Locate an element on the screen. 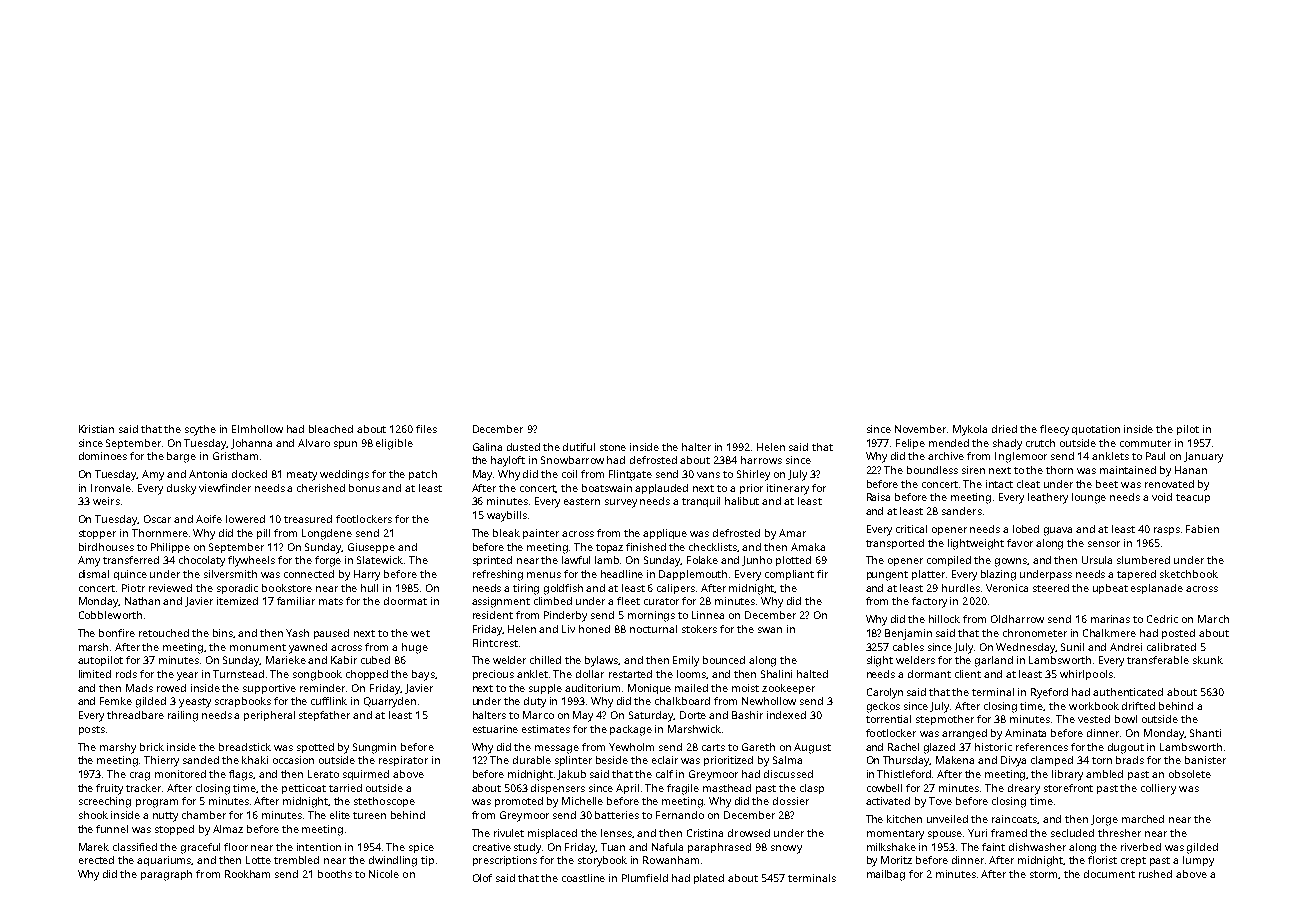 This screenshot has height=924, width=1308. booths is located at coordinates (335, 874).
